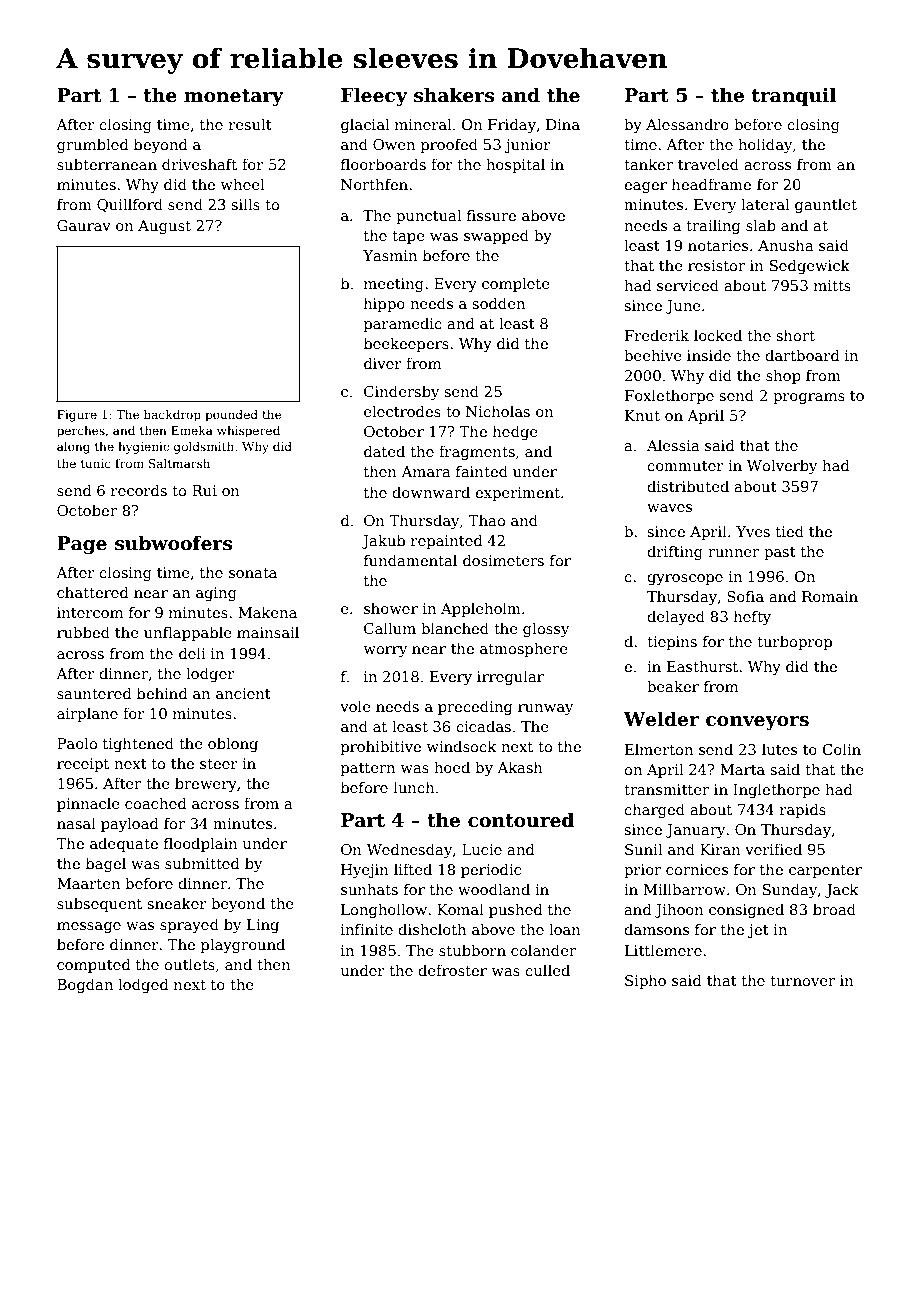 The height and width of the page is (1308, 924). Describe the element at coordinates (673, 686) in the page. I see `beaker` at that location.
